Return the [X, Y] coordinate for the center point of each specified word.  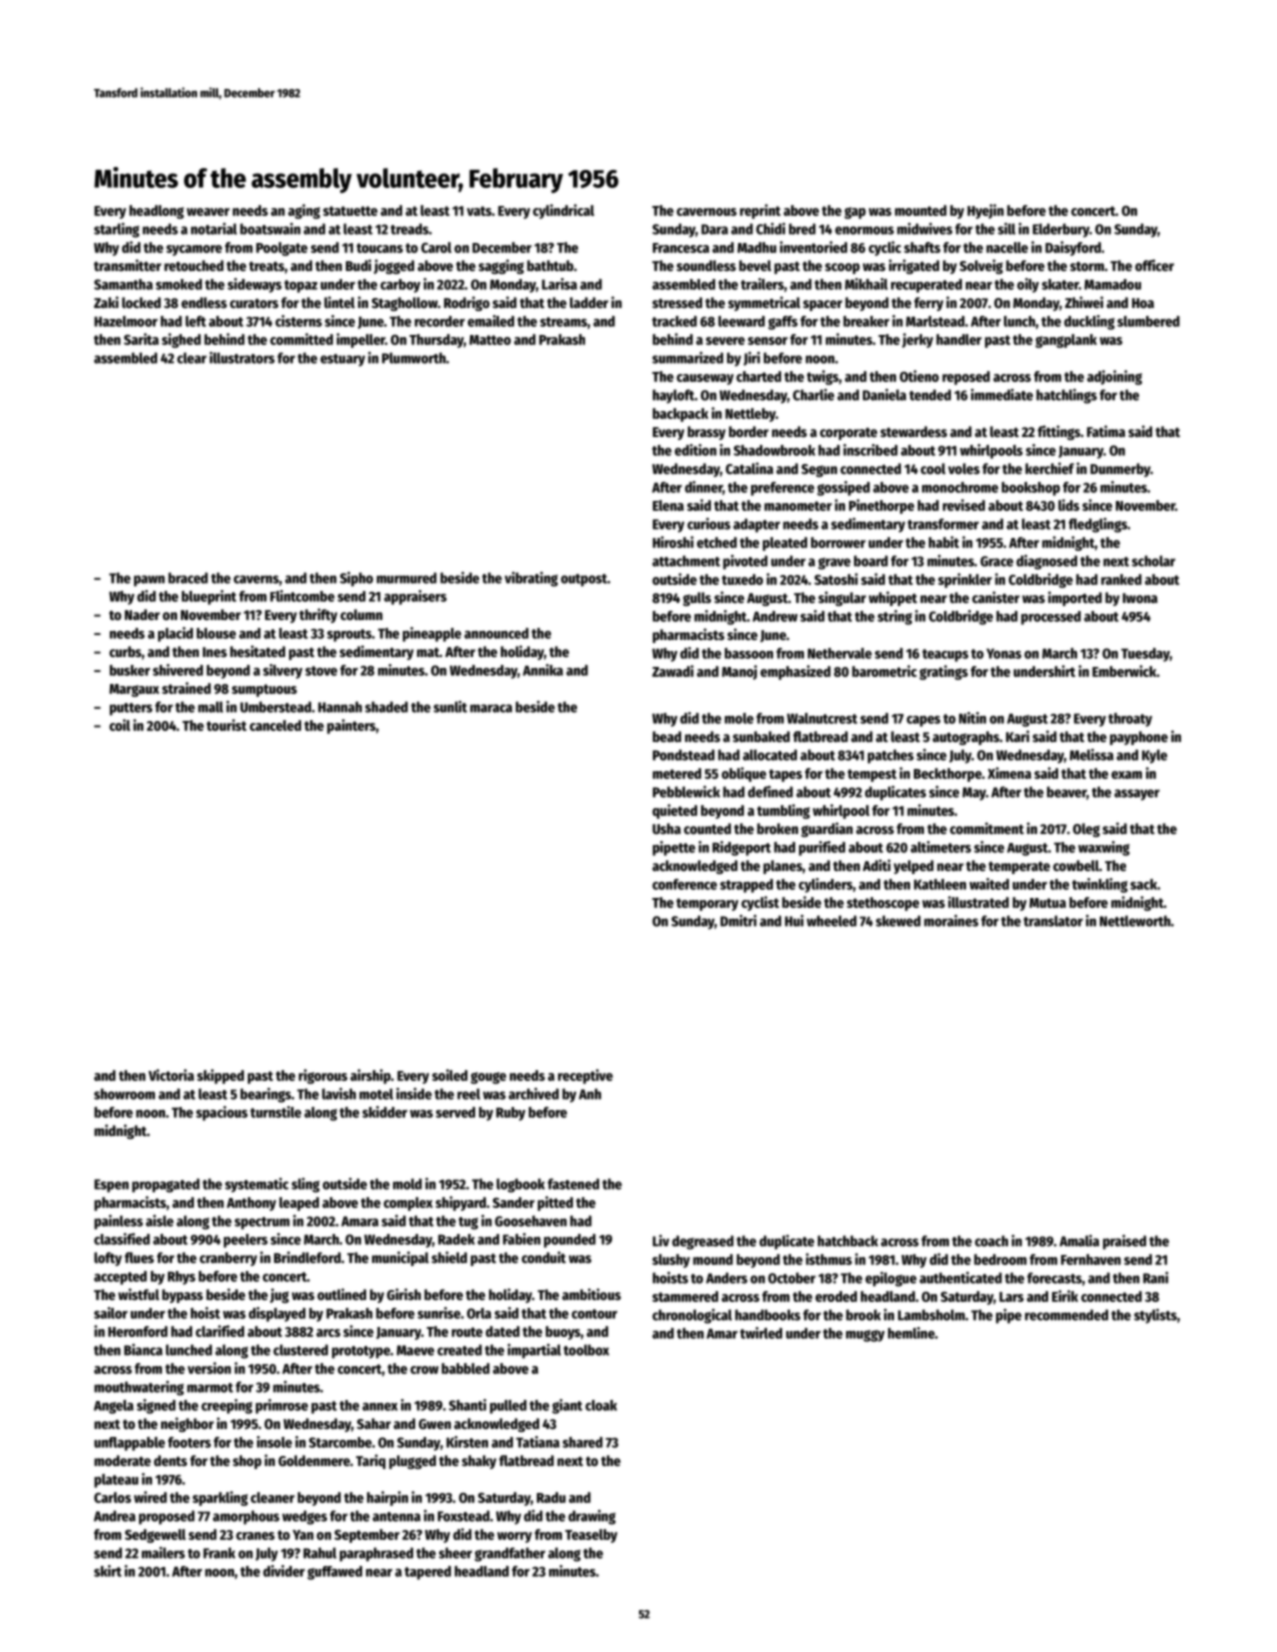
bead [667, 736]
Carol [436, 247]
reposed [966, 378]
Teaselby [591, 1536]
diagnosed [1046, 562]
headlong [156, 212]
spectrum [262, 1223]
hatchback [848, 1241]
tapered [427, 1573]
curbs [125, 651]
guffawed [334, 1573]
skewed [898, 921]
